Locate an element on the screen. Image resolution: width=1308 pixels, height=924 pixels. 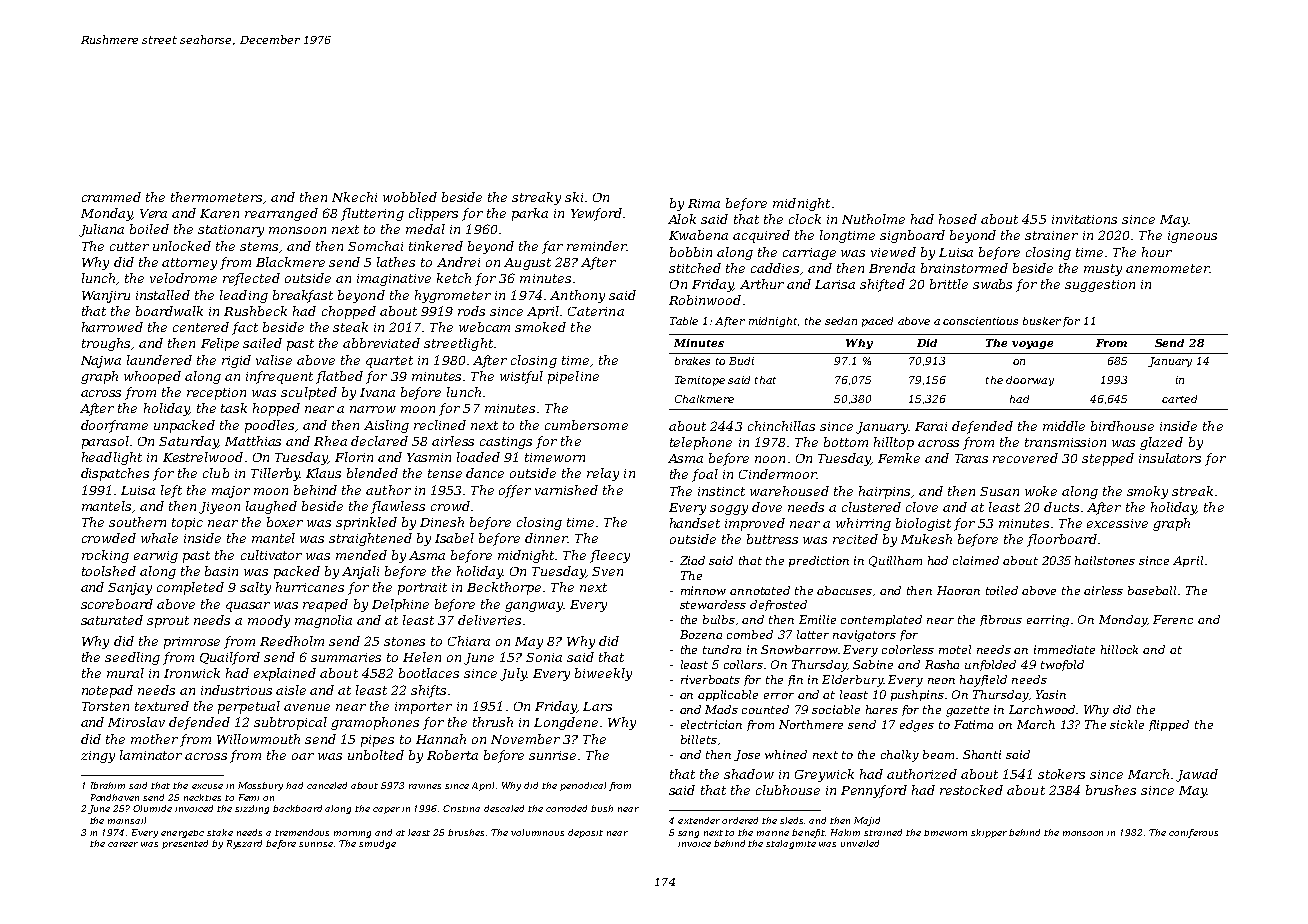
Ferenc is located at coordinates (1173, 619).
